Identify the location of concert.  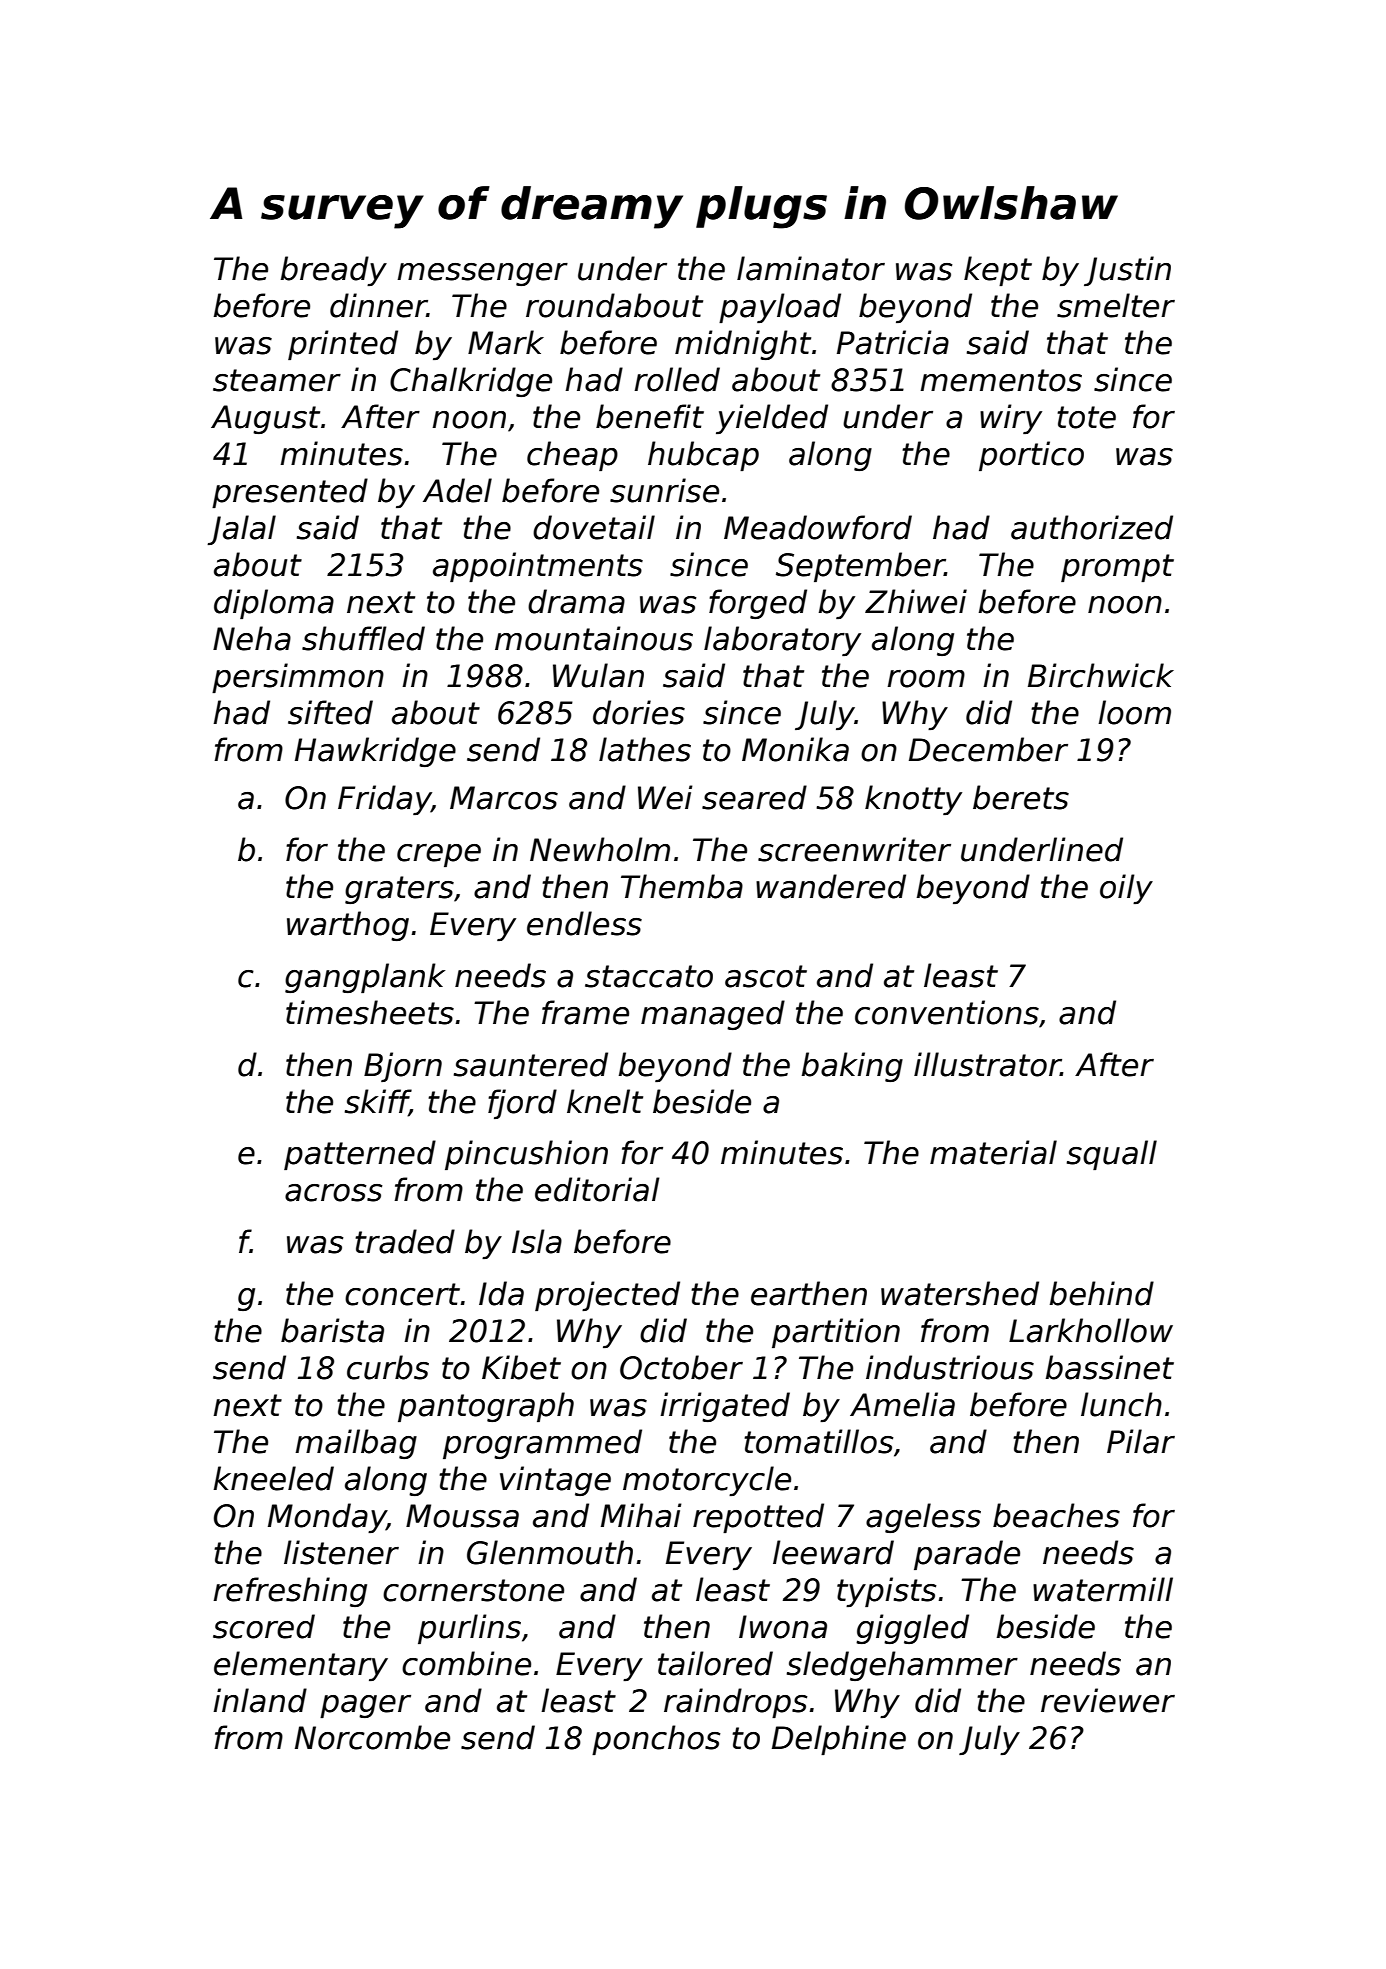
(402, 1294).
